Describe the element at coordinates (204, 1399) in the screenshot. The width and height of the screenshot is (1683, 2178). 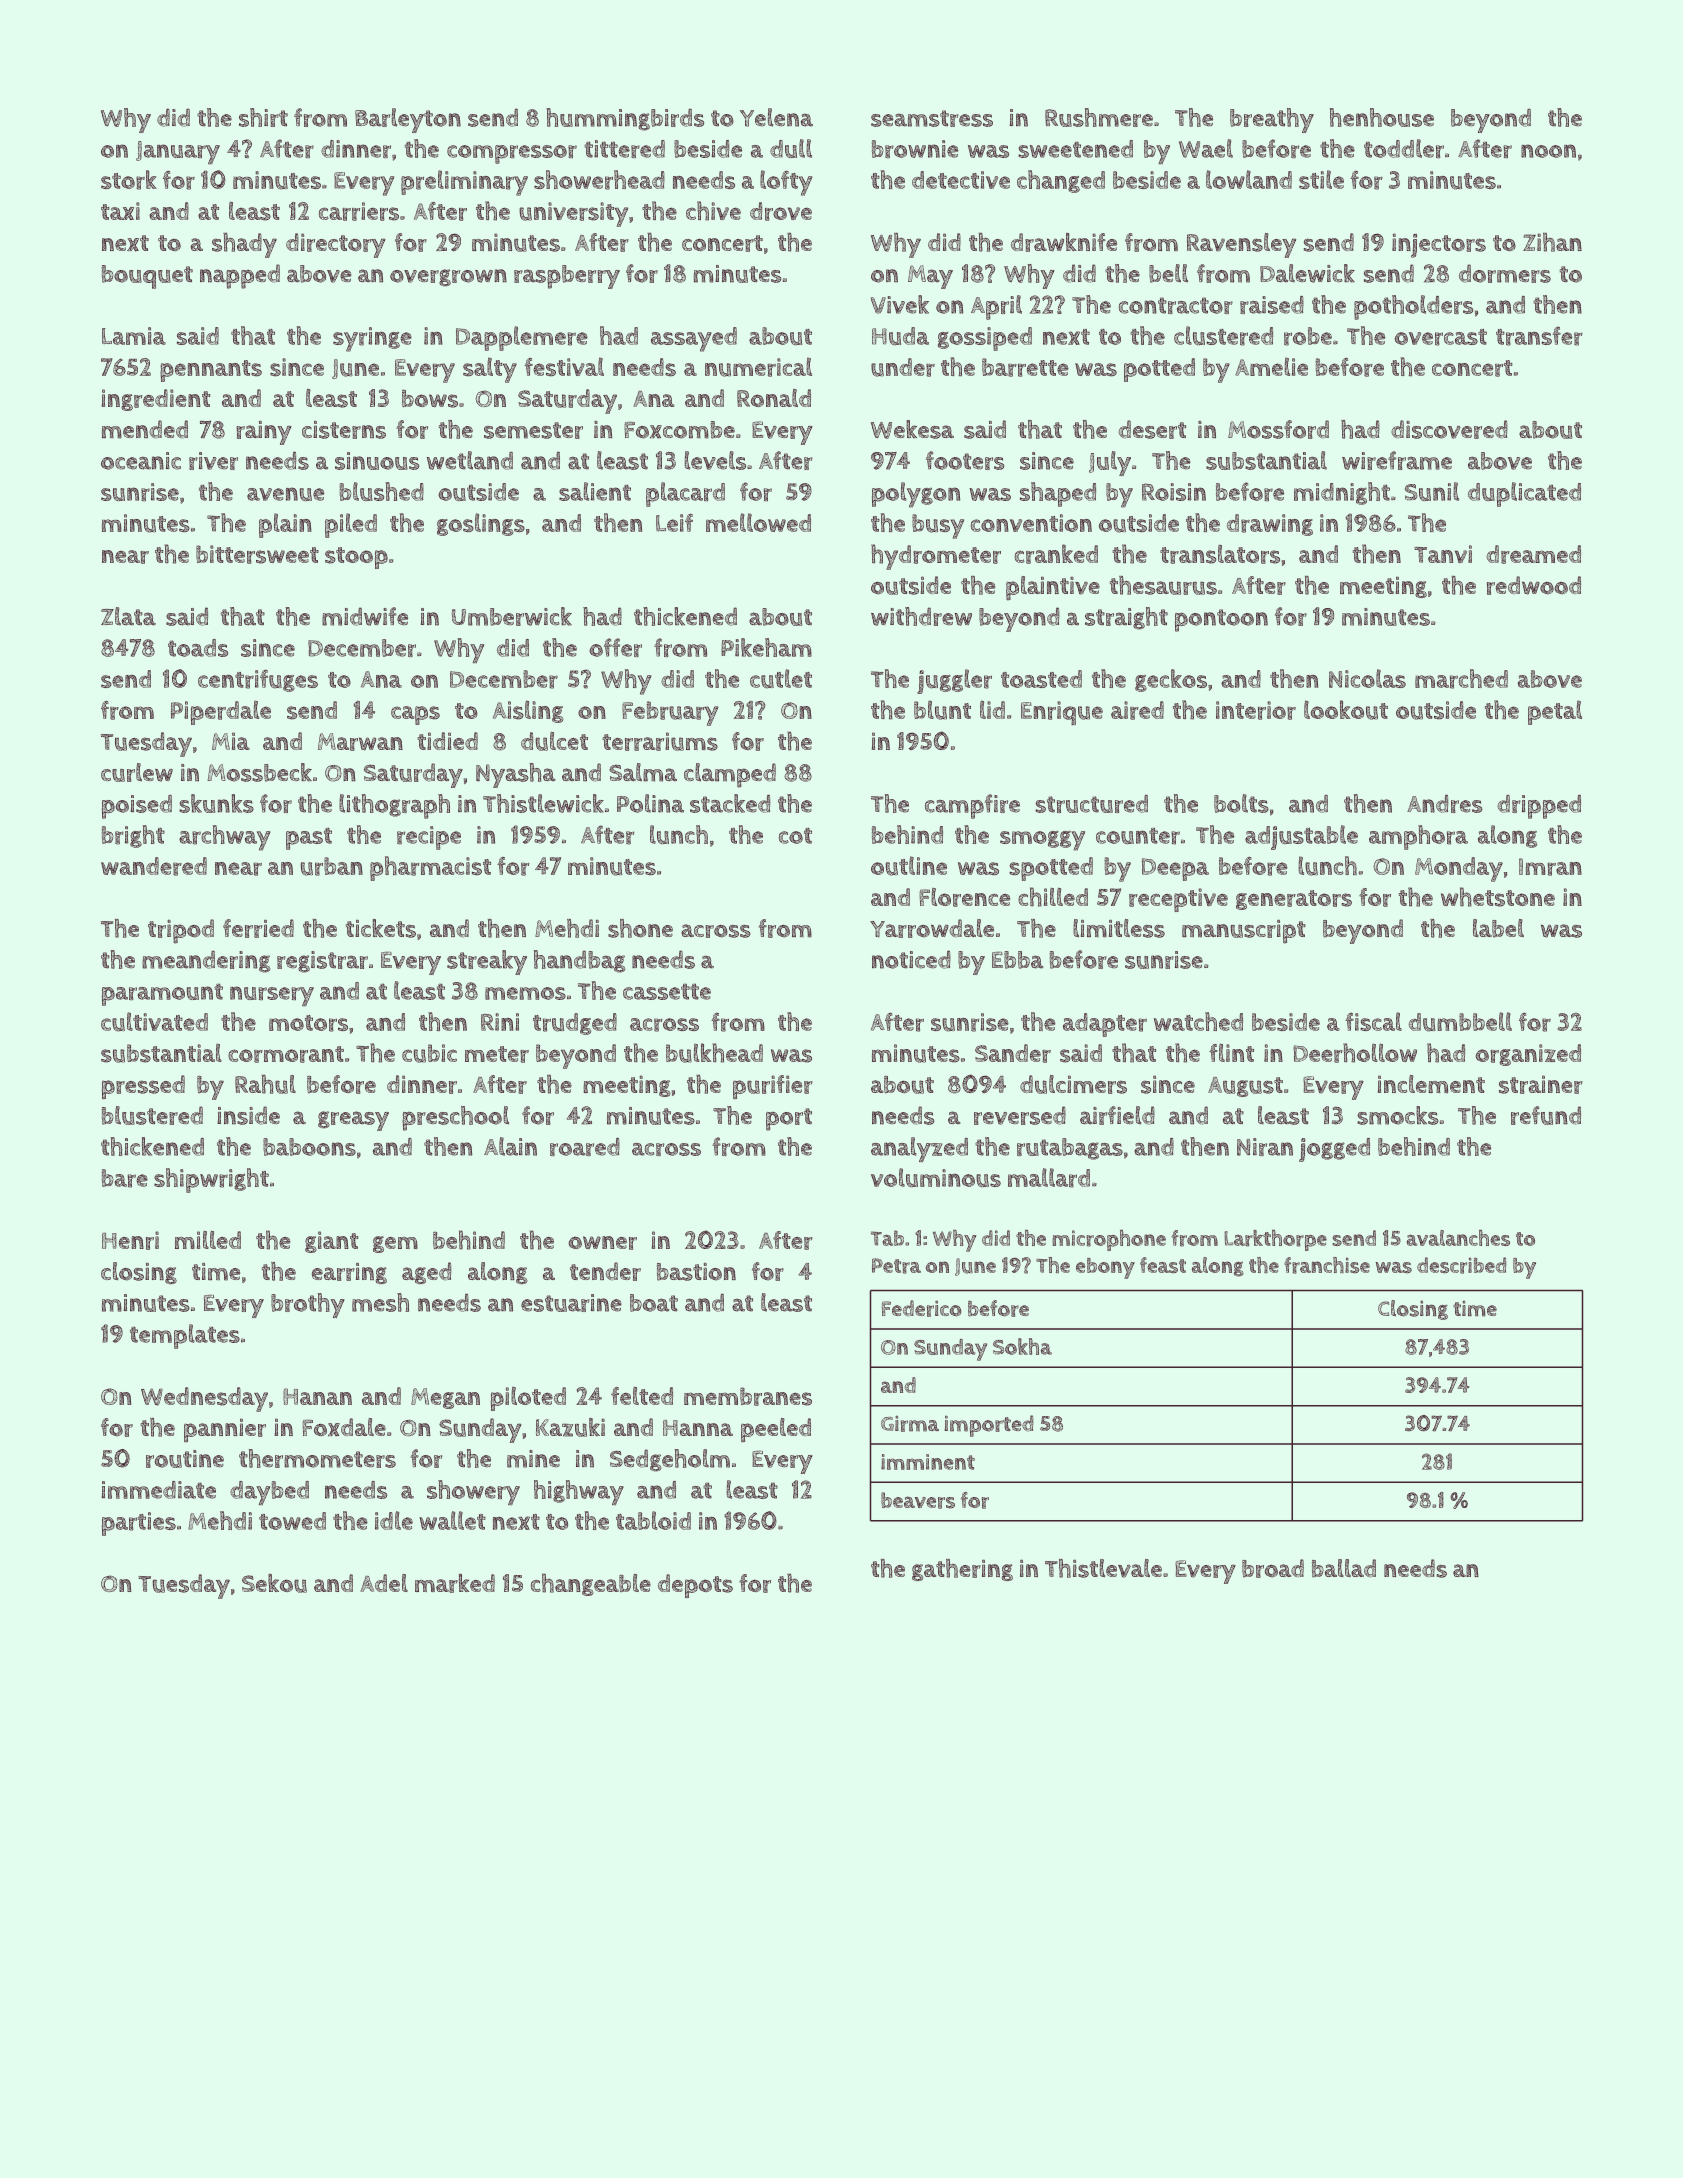
I see `Wednesday` at that location.
